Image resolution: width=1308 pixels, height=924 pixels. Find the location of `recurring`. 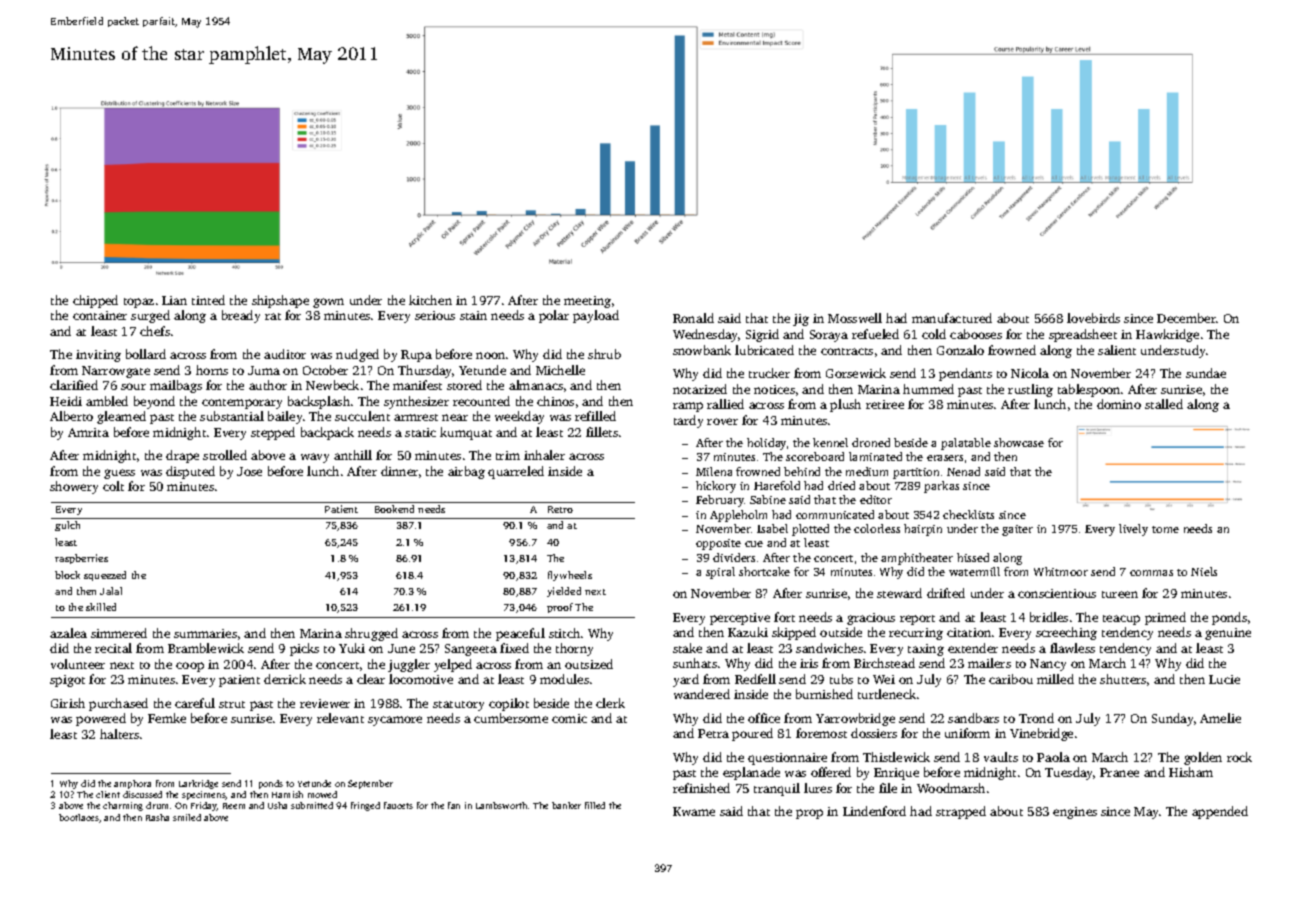

recurring is located at coordinates (916, 634).
